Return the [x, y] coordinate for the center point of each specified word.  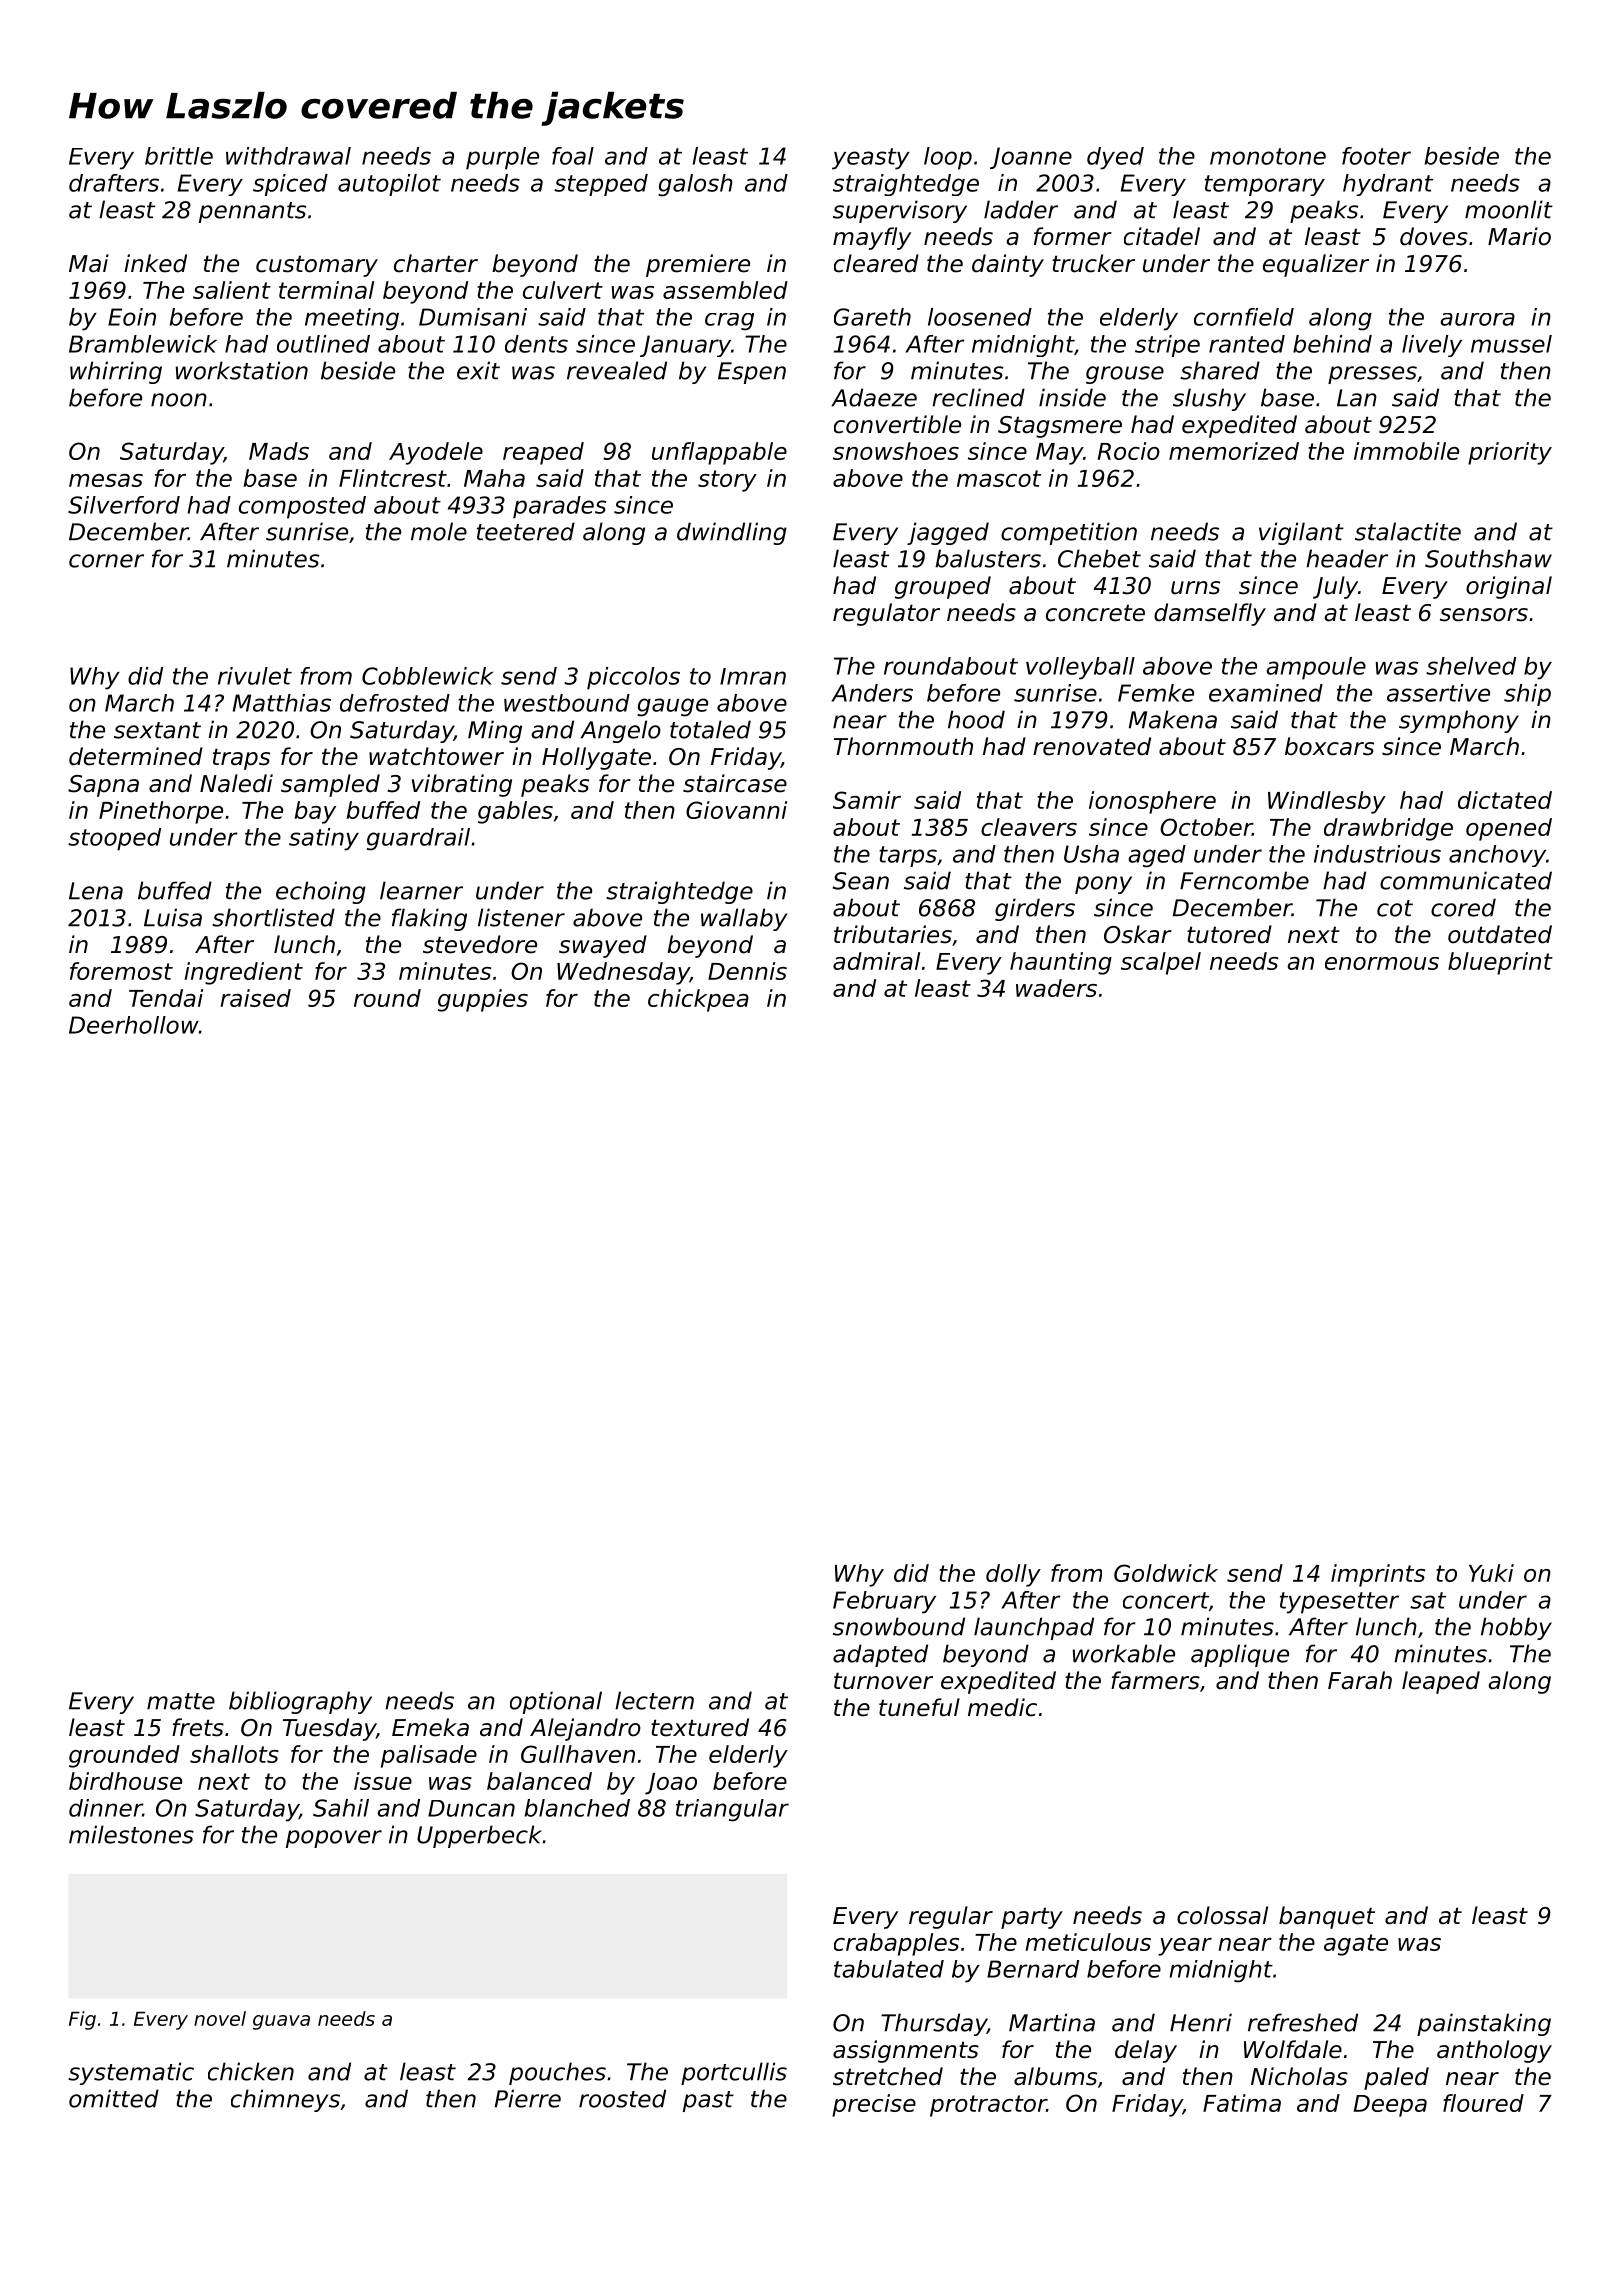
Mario [1519, 236]
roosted [622, 2098]
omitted [114, 2098]
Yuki [1491, 1573]
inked [155, 263]
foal [573, 156]
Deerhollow [134, 1025]
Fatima [1242, 2103]
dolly [1013, 1575]
